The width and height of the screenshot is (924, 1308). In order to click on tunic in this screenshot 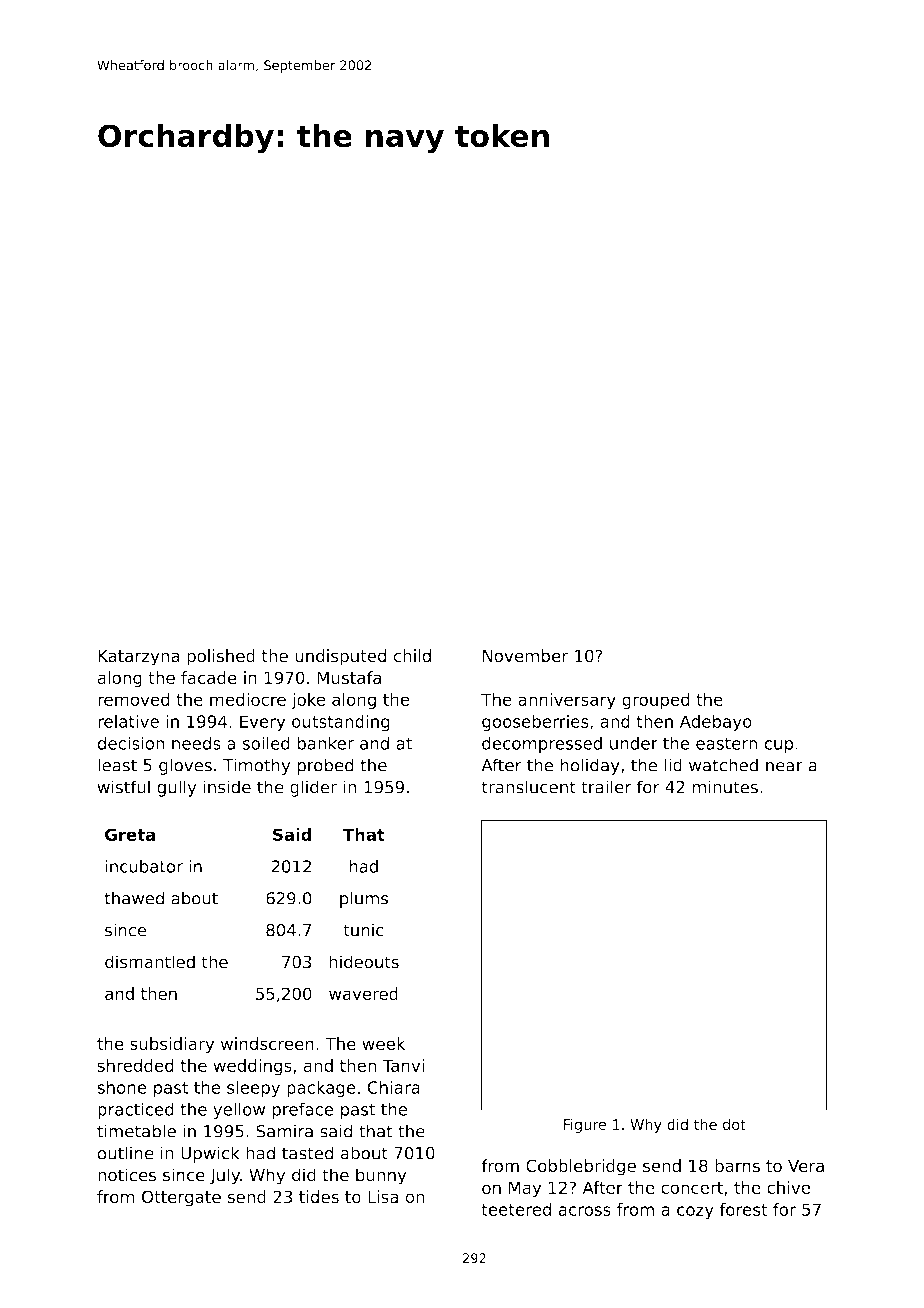, I will do `click(364, 930)`.
